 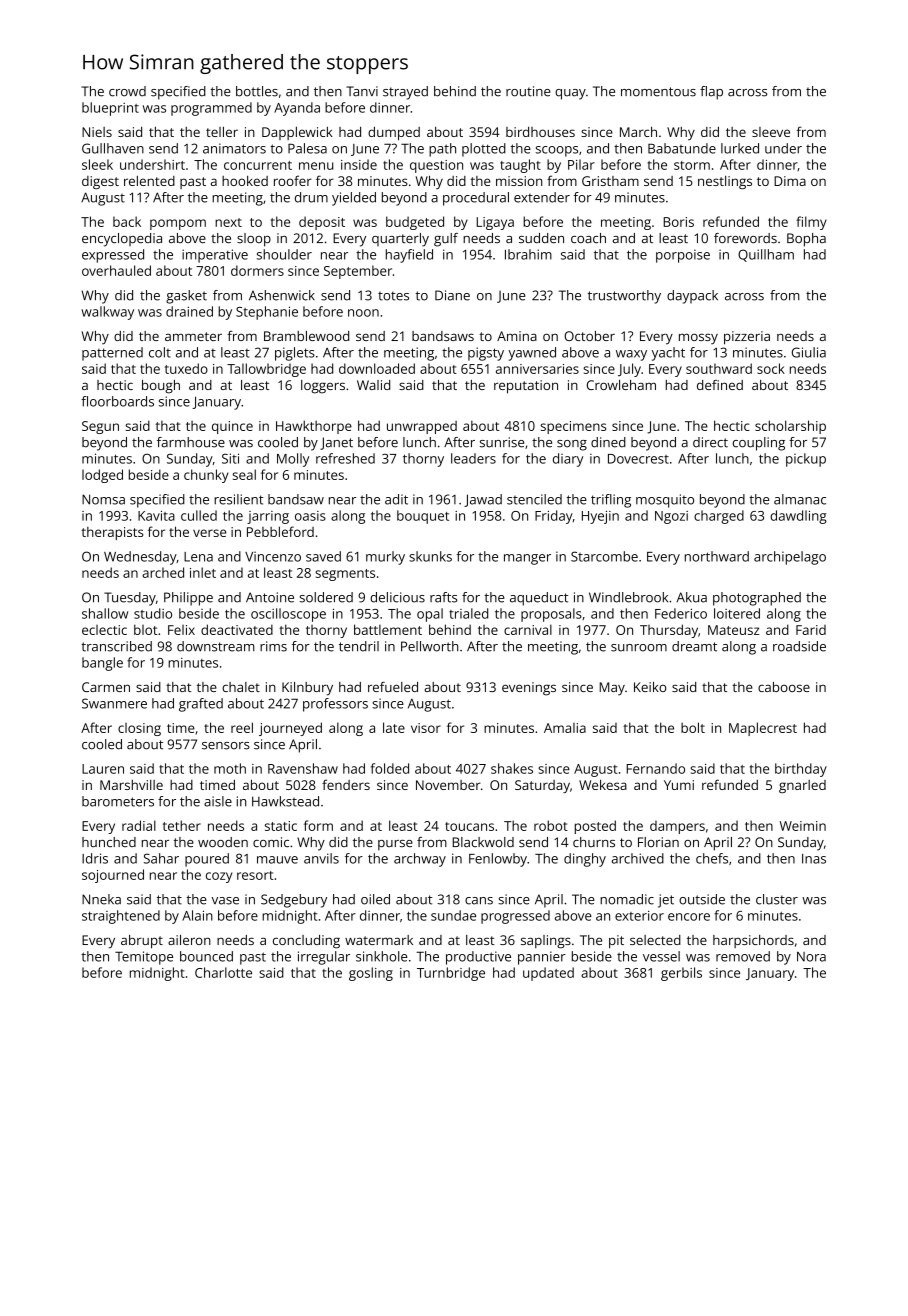 I want to click on Giulia, so click(x=809, y=352).
